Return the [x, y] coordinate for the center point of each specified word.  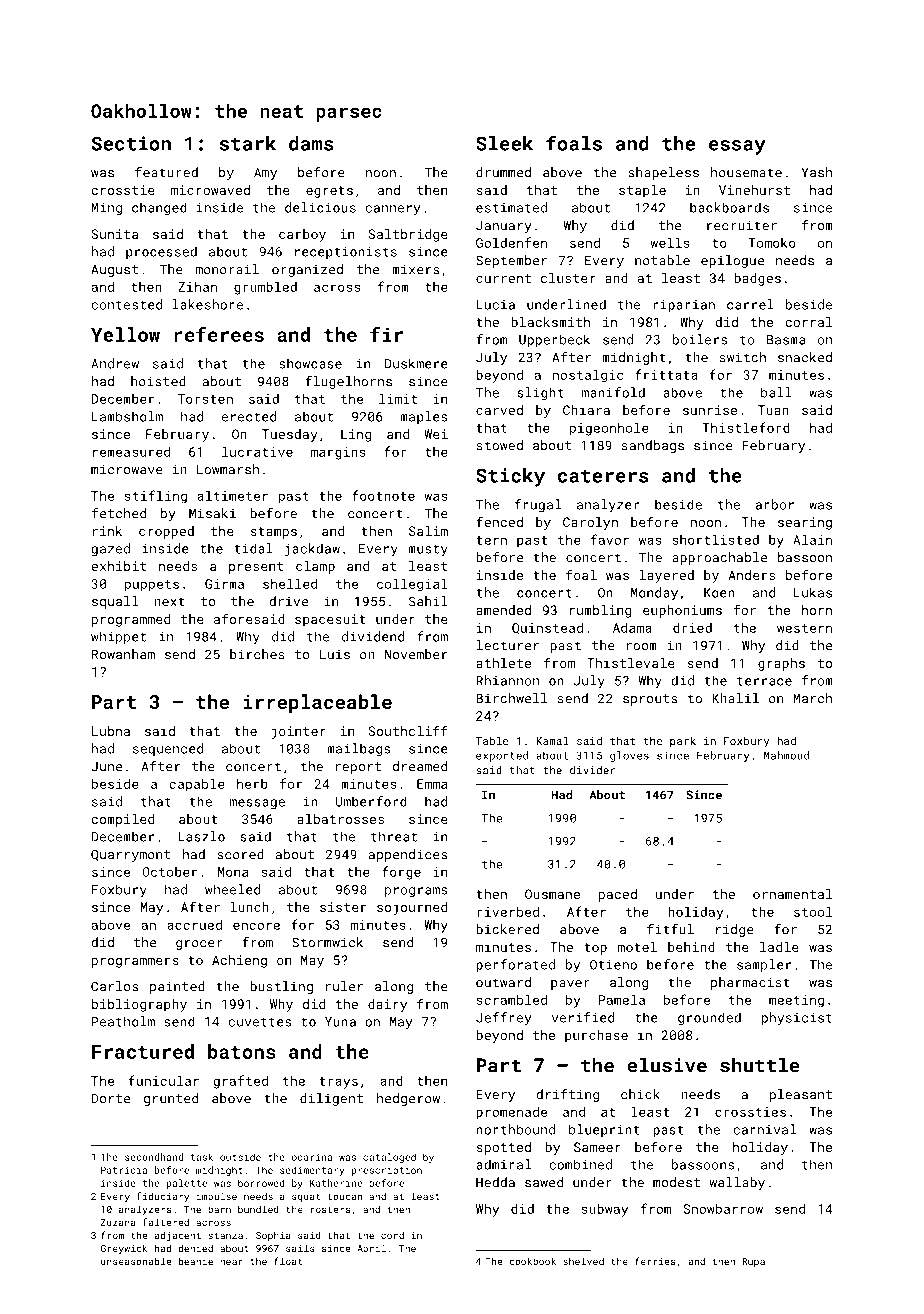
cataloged [389, 1158]
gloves [629, 756]
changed [159, 208]
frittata [666, 374]
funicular [163, 1080]
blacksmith [550, 322]
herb [252, 783]
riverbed [508, 911]
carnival [764, 1129]
